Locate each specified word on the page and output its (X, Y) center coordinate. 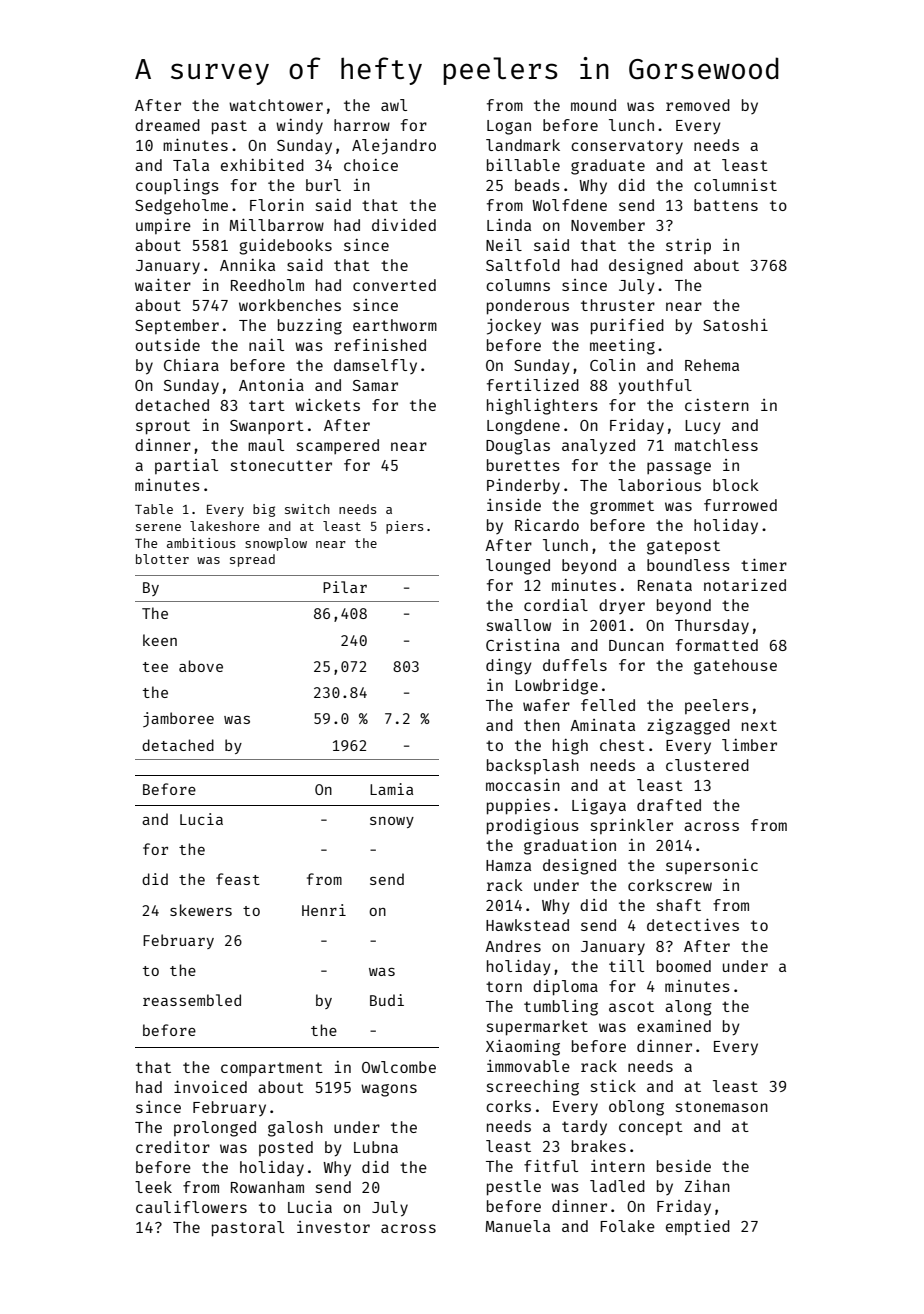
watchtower (276, 105)
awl (394, 105)
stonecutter (281, 465)
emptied (698, 1227)
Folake (627, 1226)
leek (153, 1187)
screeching (533, 1088)
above (201, 666)
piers (404, 527)
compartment (272, 1069)
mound (593, 105)
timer (764, 565)
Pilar (345, 587)
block (736, 485)
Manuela (517, 1226)
